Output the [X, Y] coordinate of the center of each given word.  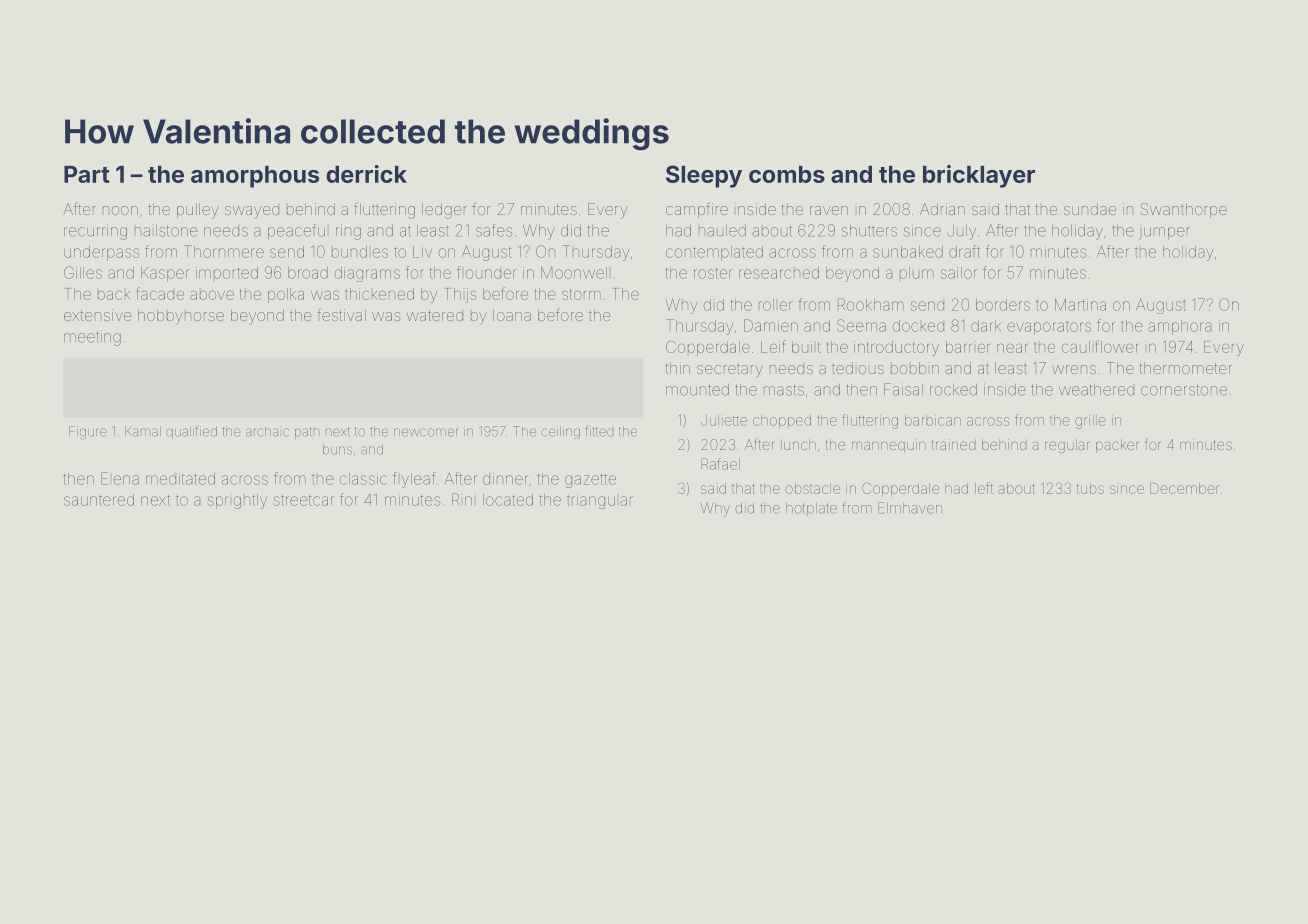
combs [787, 174]
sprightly [237, 501]
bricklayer [979, 176]
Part [86, 174]
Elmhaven [910, 508]
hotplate [811, 509]
